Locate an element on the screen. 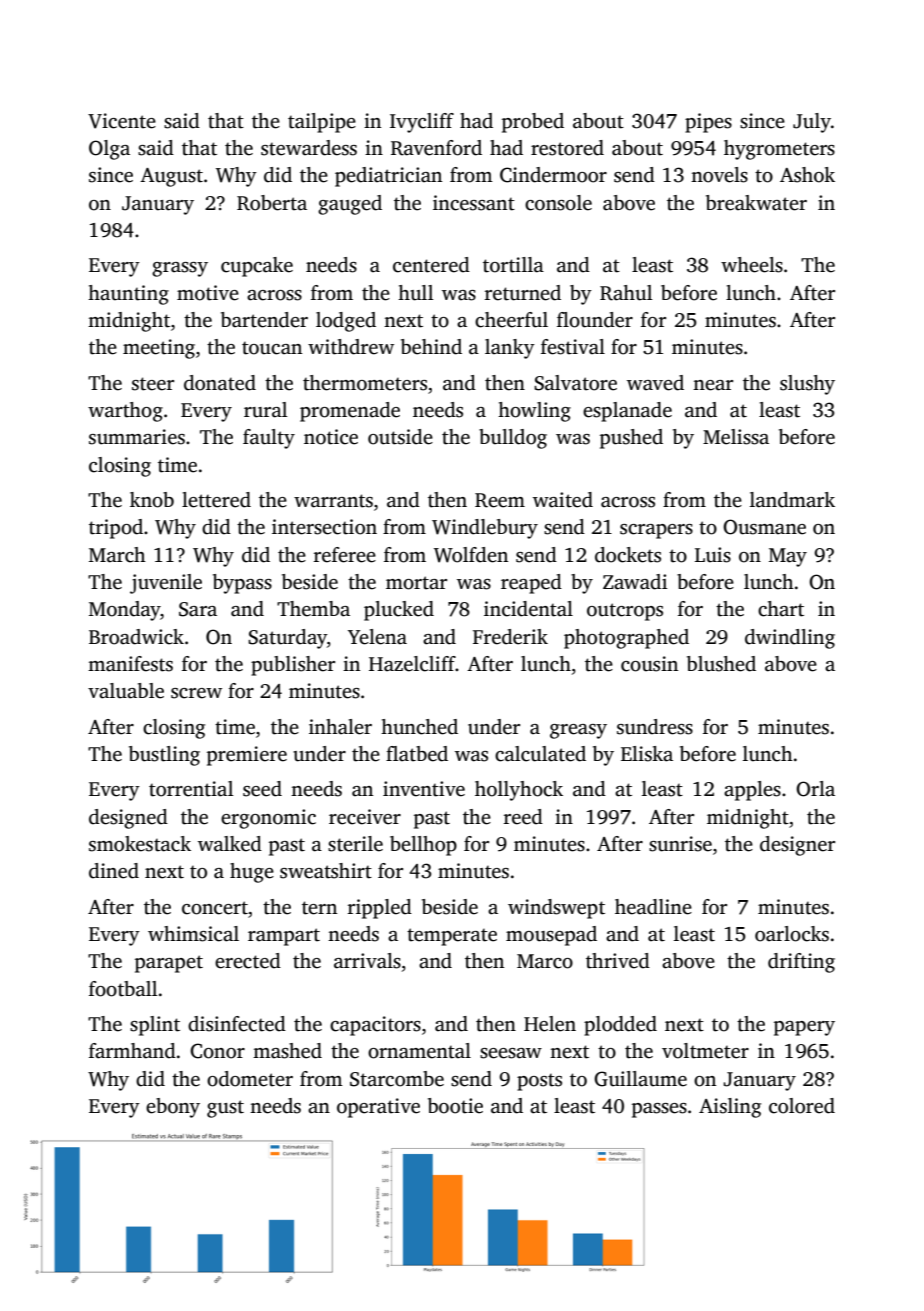 The height and width of the screenshot is (1311, 924). howling is located at coordinates (534, 412).
